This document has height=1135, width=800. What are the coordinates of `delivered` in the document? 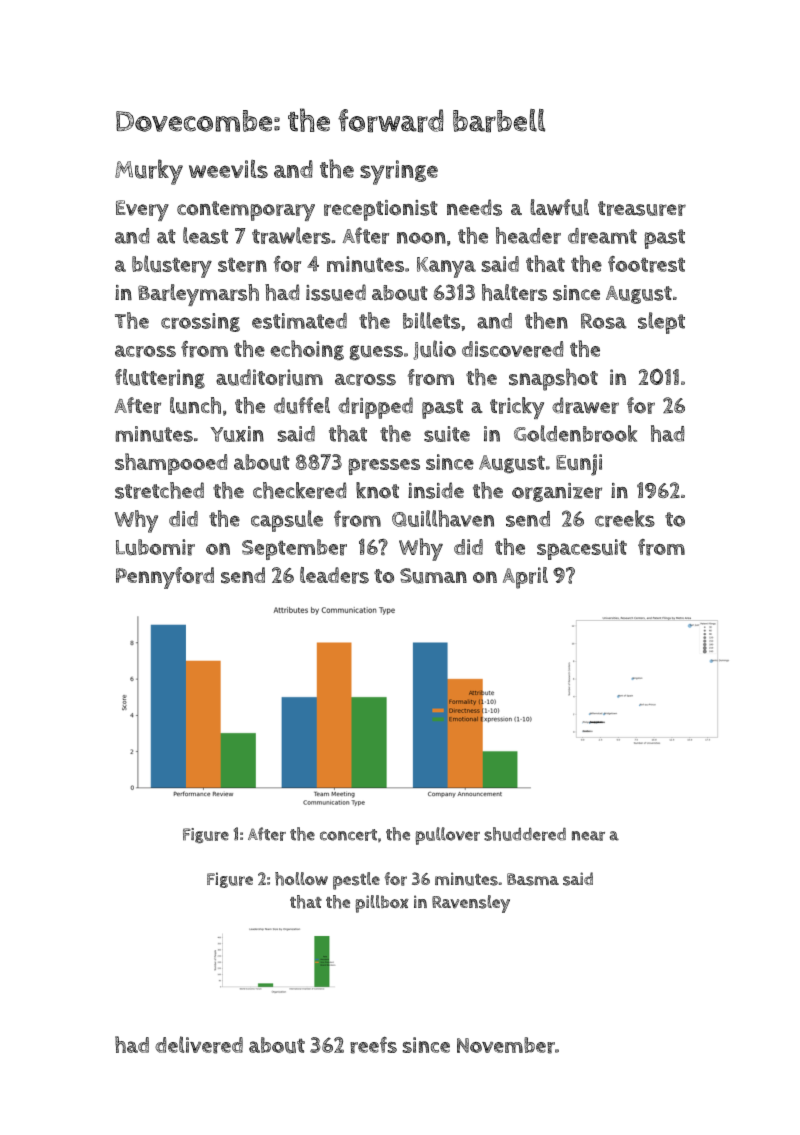 It's located at (199, 1045).
